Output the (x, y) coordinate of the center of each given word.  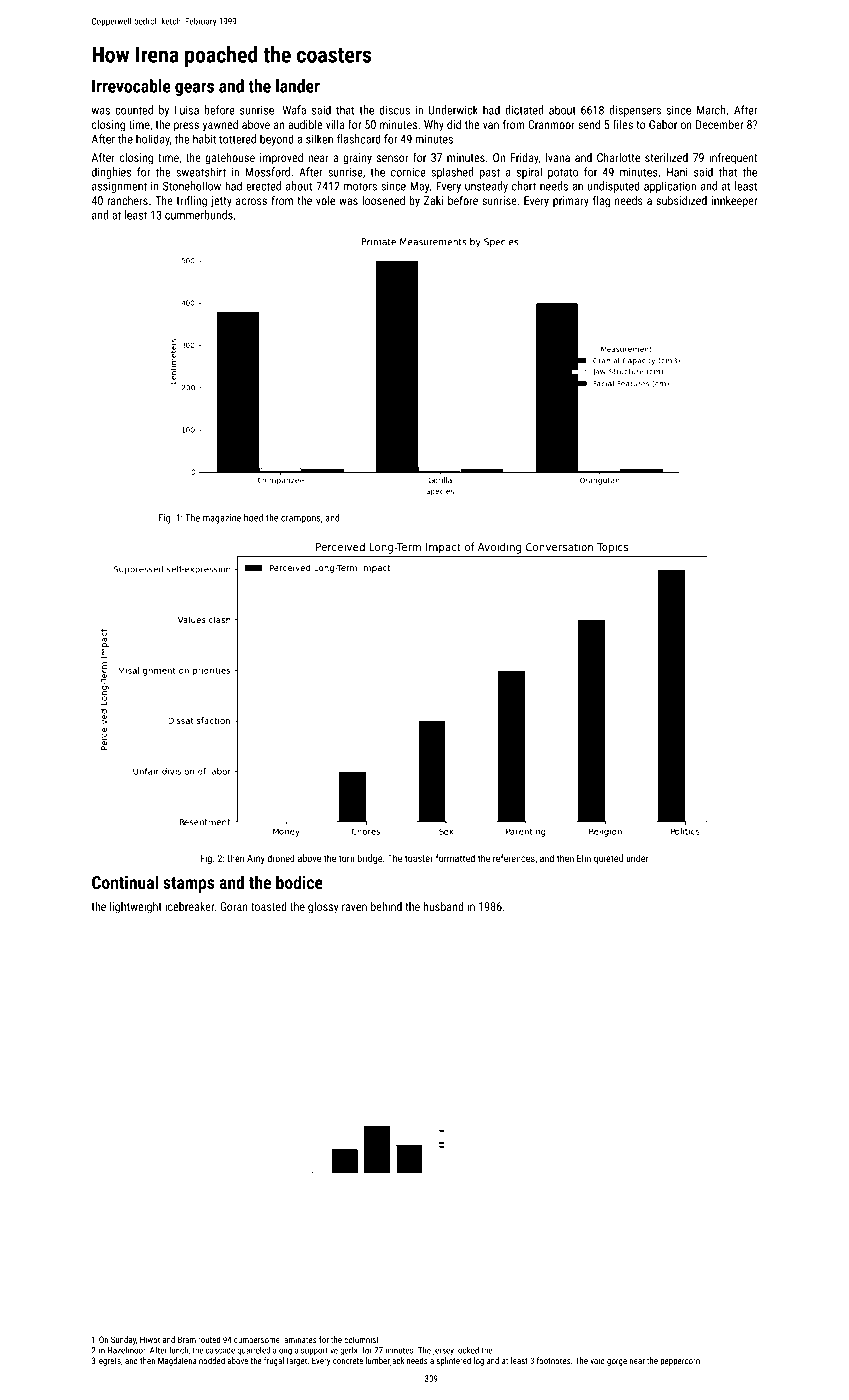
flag (601, 202)
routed (209, 1339)
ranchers (127, 200)
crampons (301, 520)
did (454, 124)
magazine (222, 519)
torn (347, 858)
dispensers (635, 111)
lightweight (136, 908)
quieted (608, 859)
